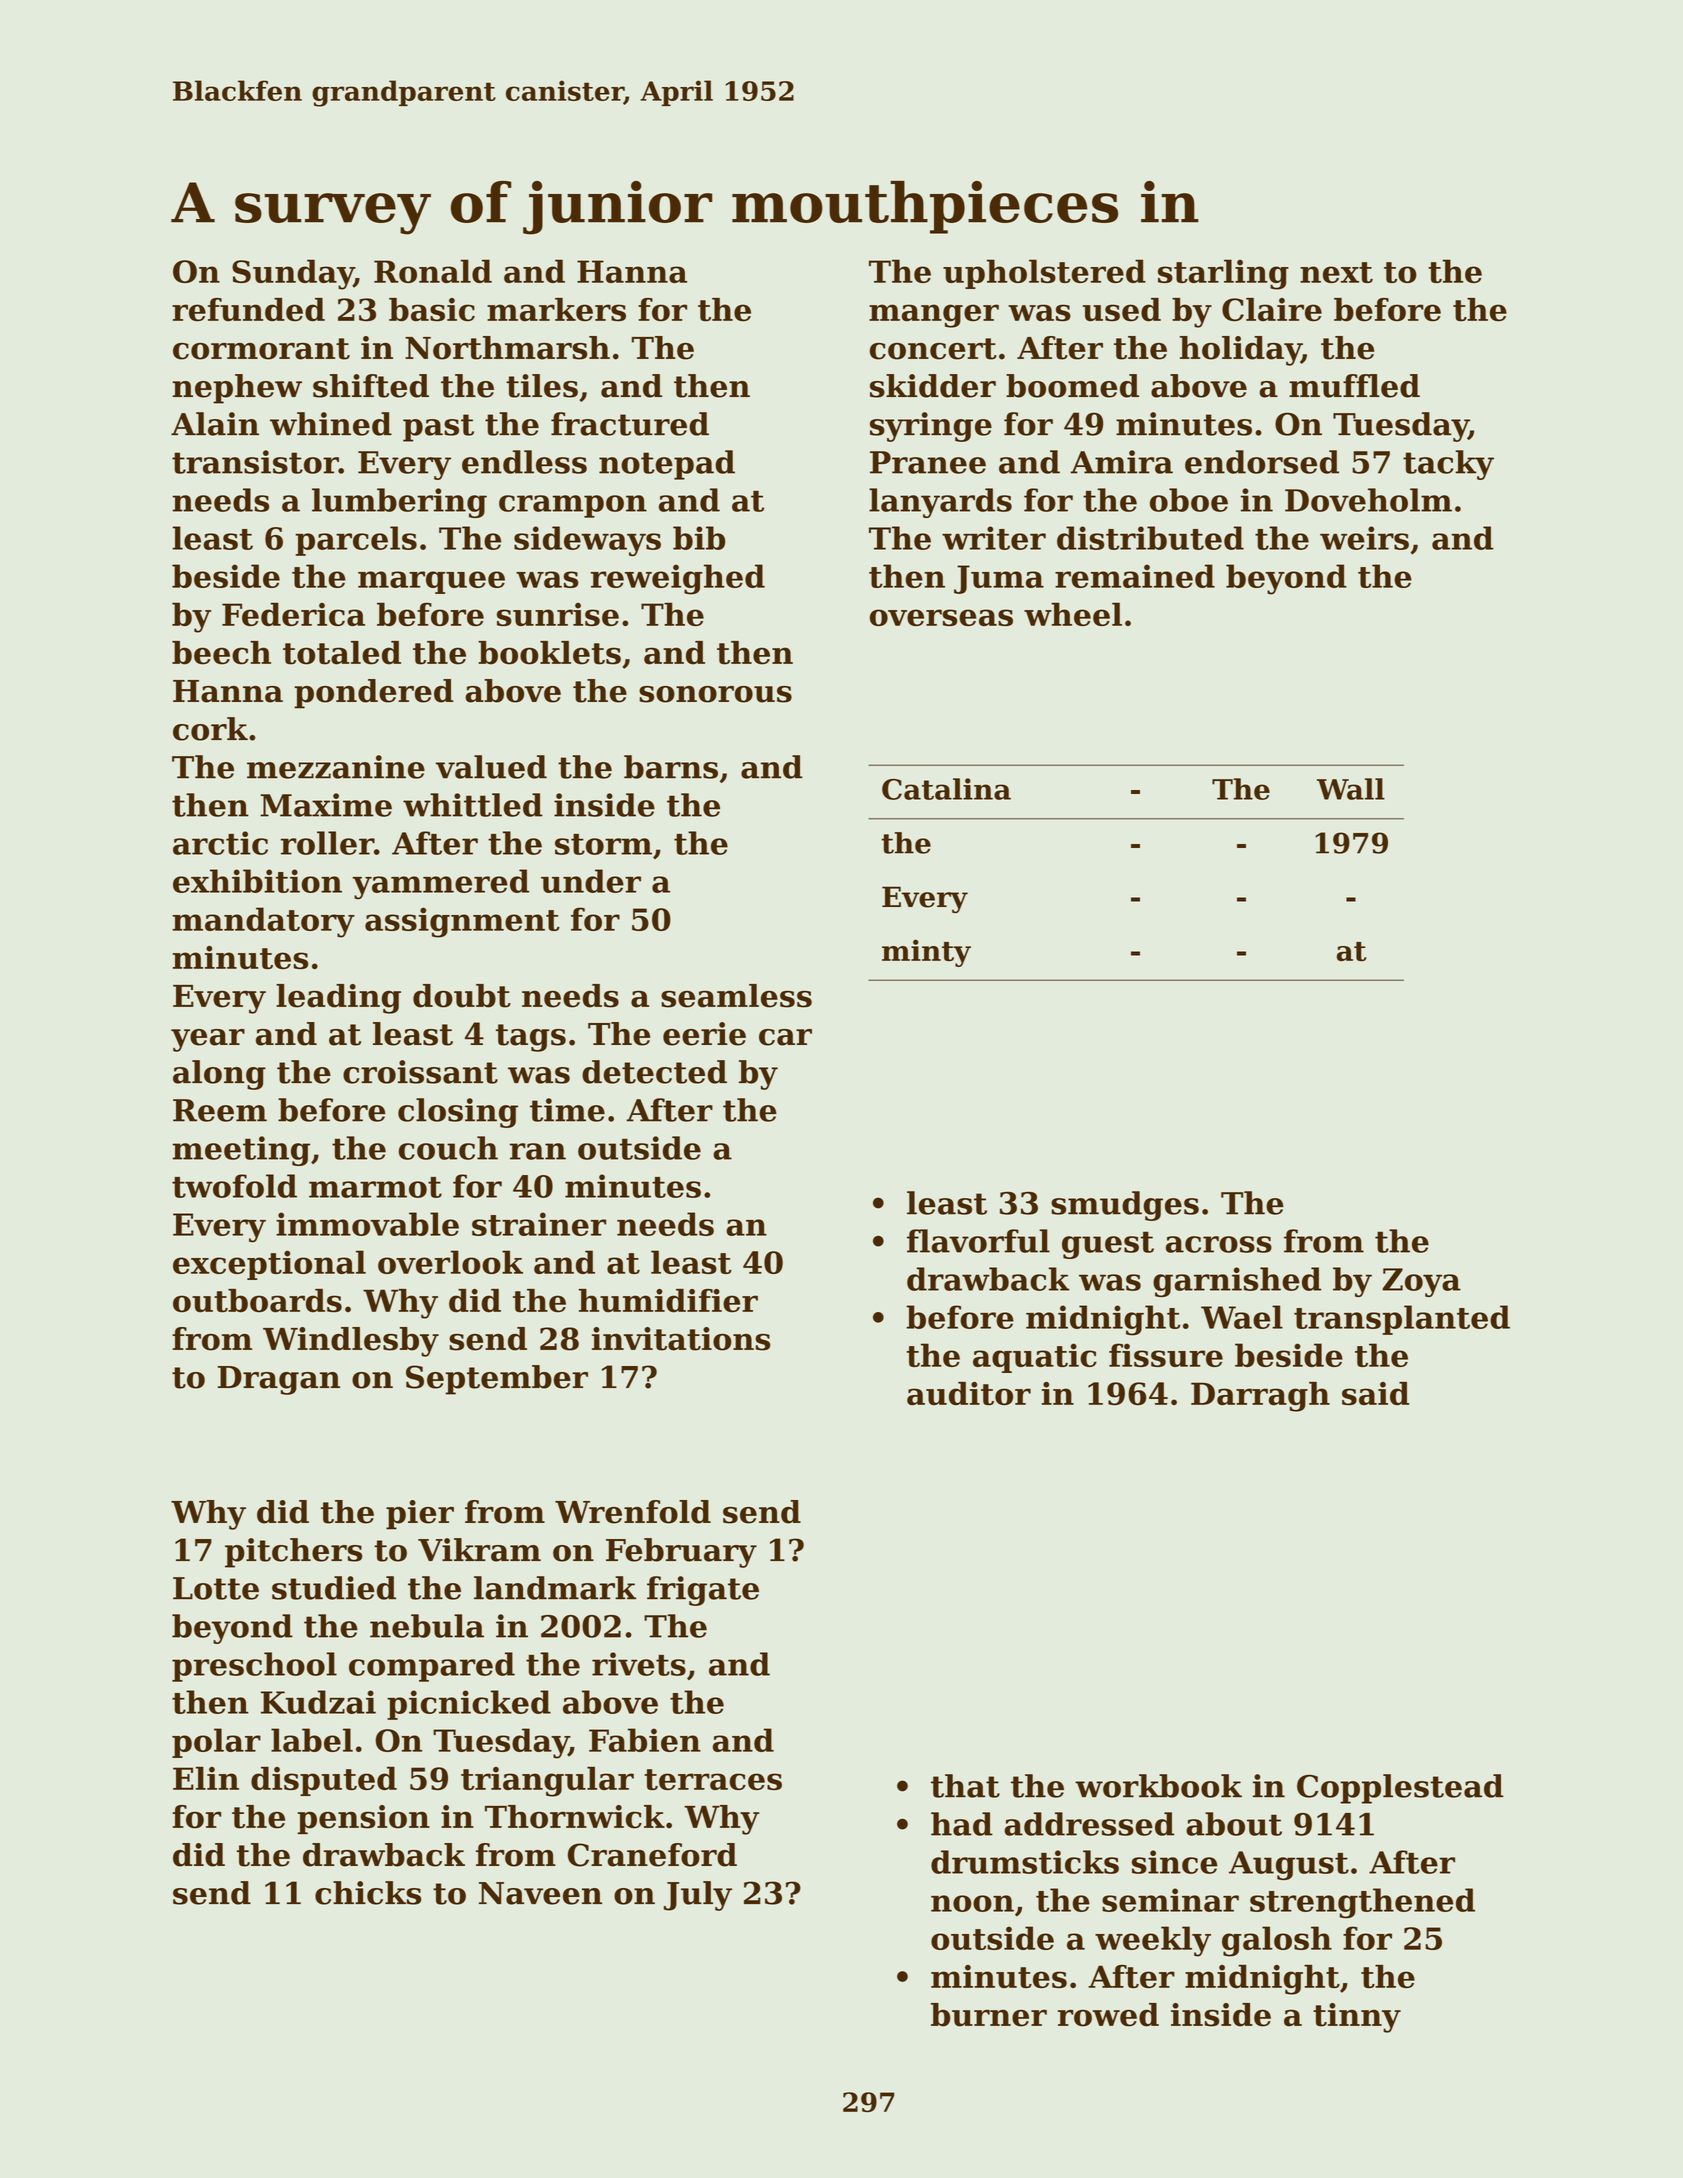 This image has height=2178, width=1683. I want to click on July, so click(698, 1896).
